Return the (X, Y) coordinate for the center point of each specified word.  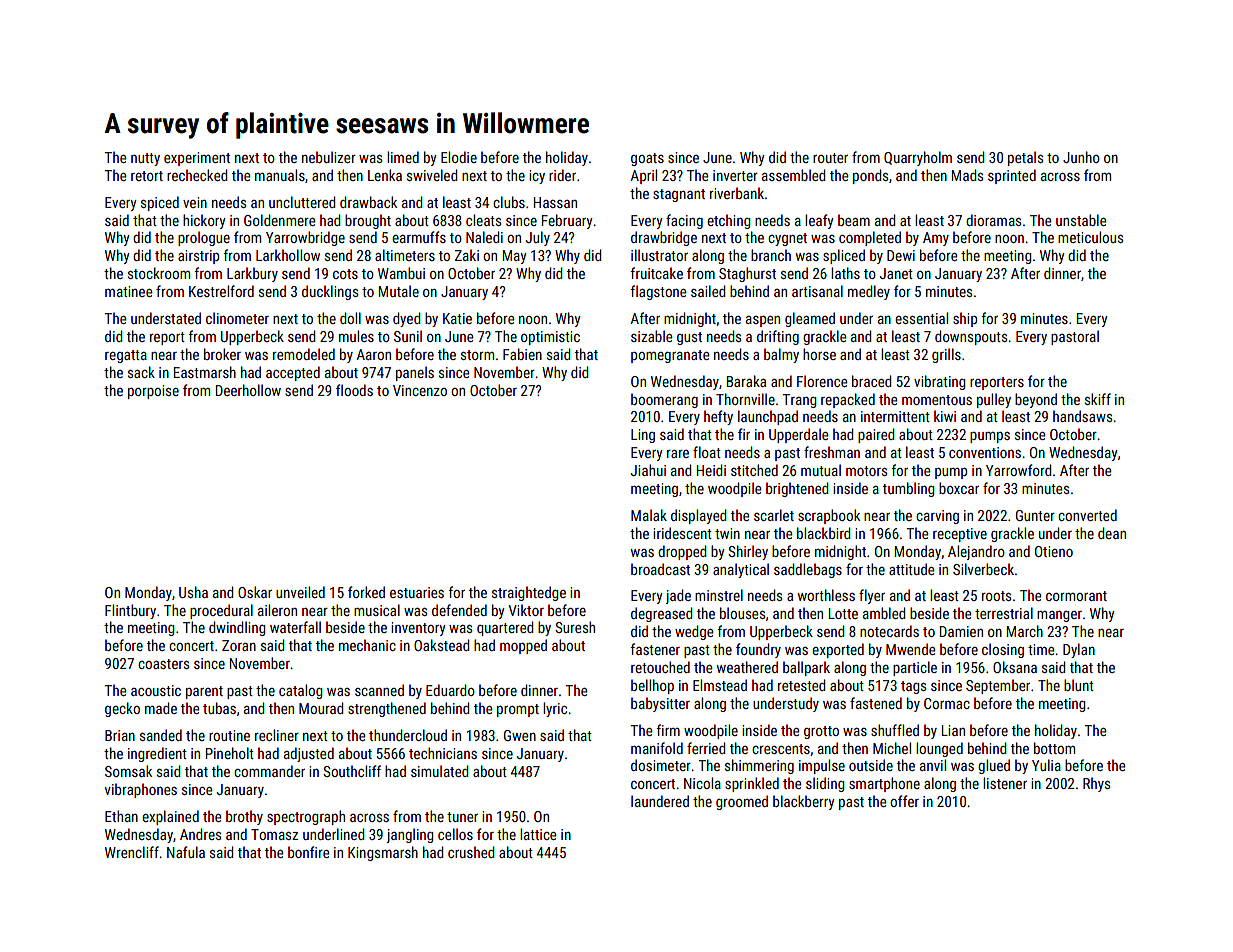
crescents (781, 749)
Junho (1081, 157)
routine (229, 735)
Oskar (255, 592)
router (830, 158)
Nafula (186, 852)
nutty (145, 159)
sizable (652, 336)
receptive (960, 535)
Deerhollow (248, 390)
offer (904, 801)
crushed (471, 852)
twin (727, 533)
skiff (1098, 399)
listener (1005, 783)
